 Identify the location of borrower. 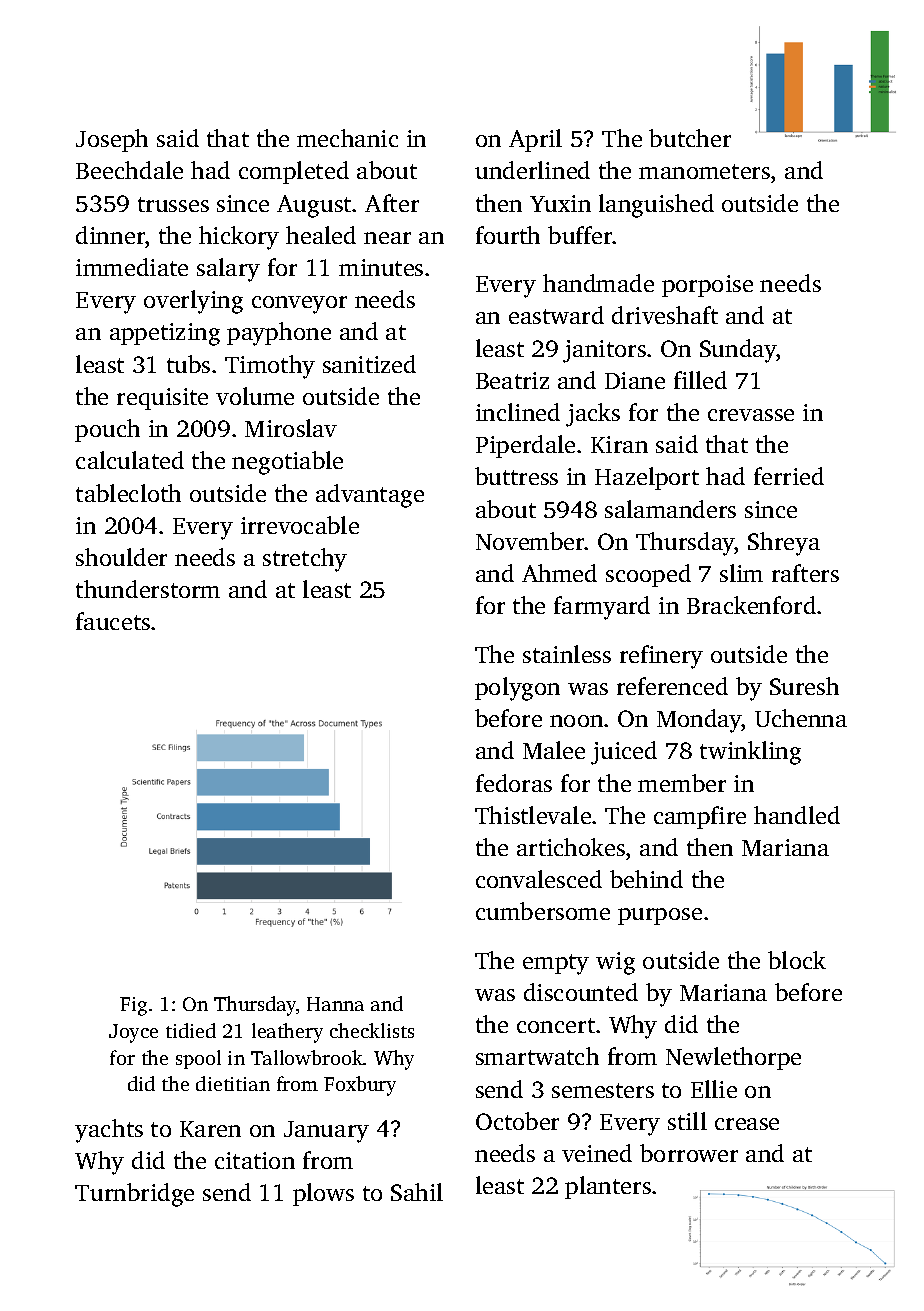
(689, 1153).
